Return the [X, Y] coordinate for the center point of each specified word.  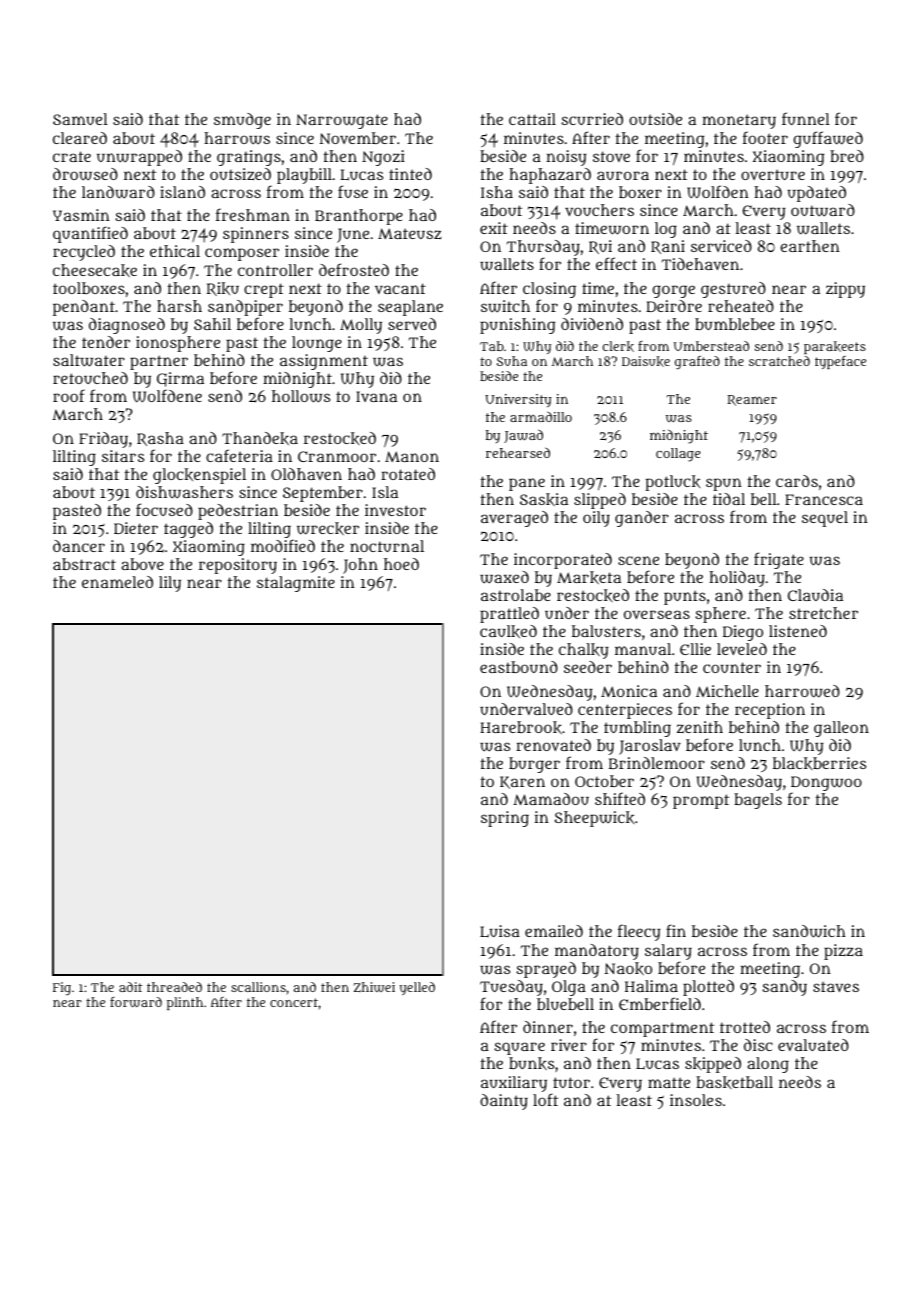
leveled [742, 649]
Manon [412, 456]
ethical [175, 251]
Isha [497, 192]
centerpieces [625, 711]
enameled [117, 582]
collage [678, 455]
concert [294, 1002]
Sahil [212, 324]
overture [773, 174]
